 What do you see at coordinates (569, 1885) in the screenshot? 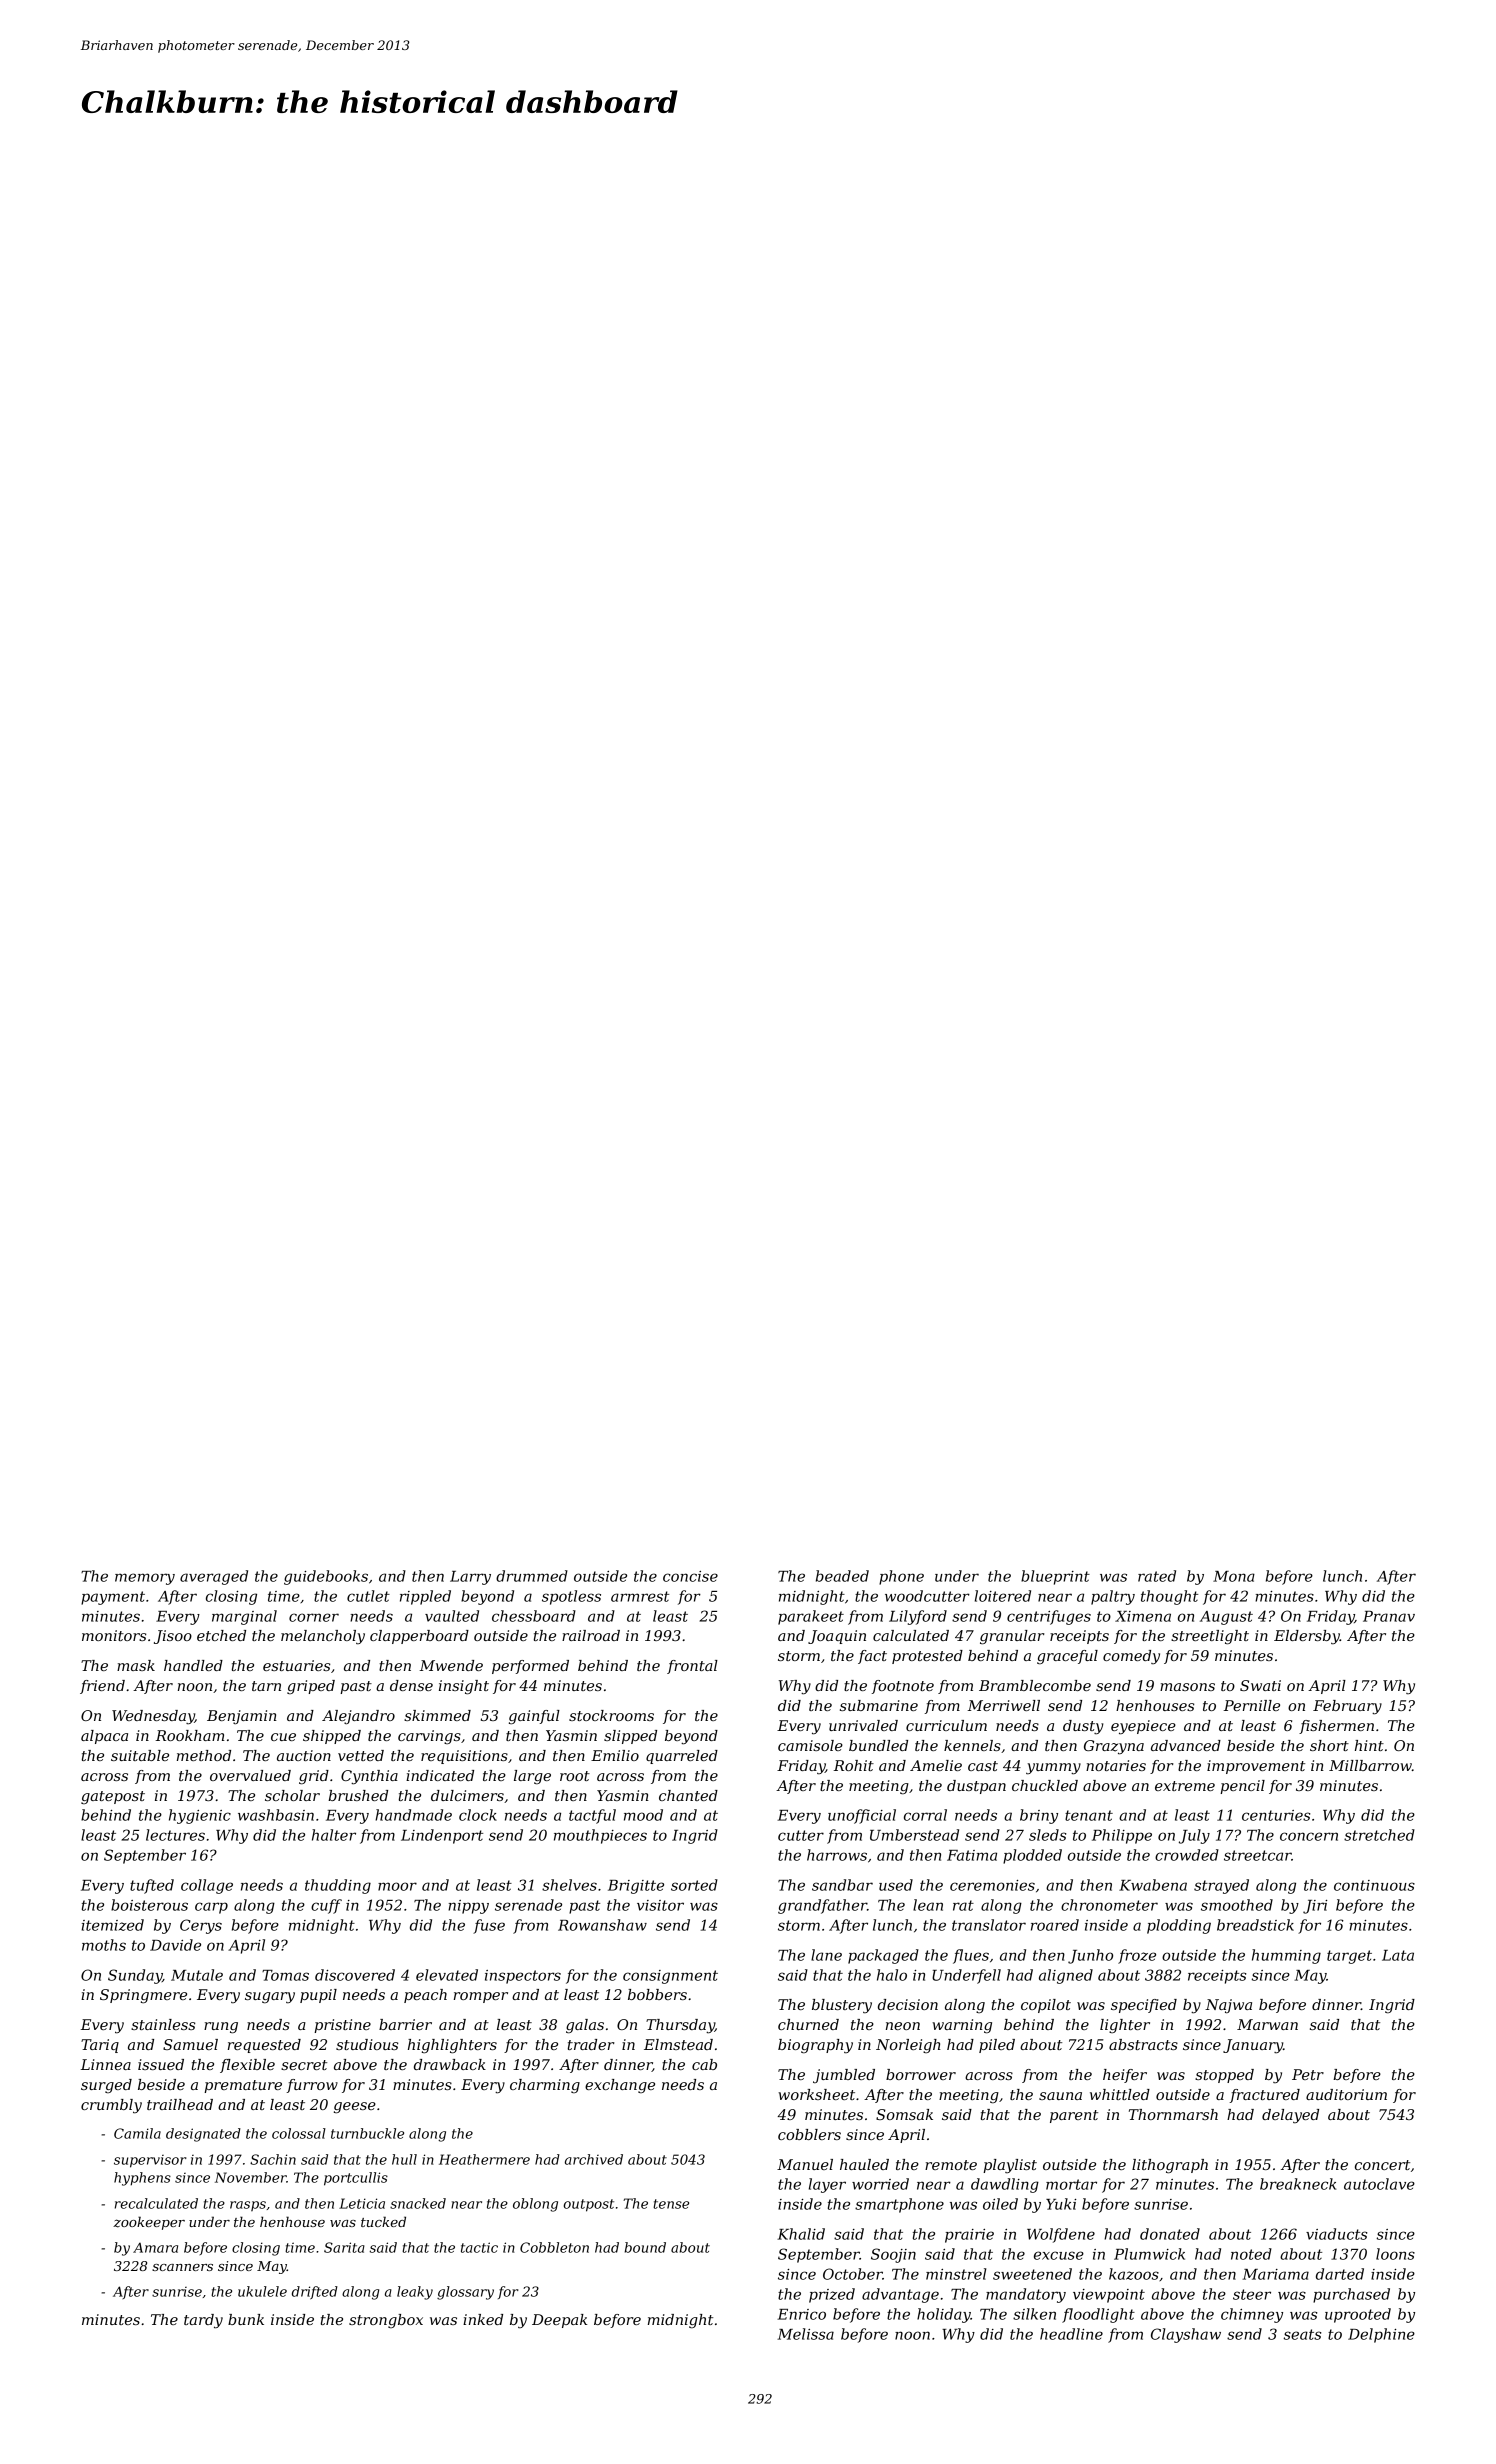
I see `shelves` at bounding box center [569, 1885].
